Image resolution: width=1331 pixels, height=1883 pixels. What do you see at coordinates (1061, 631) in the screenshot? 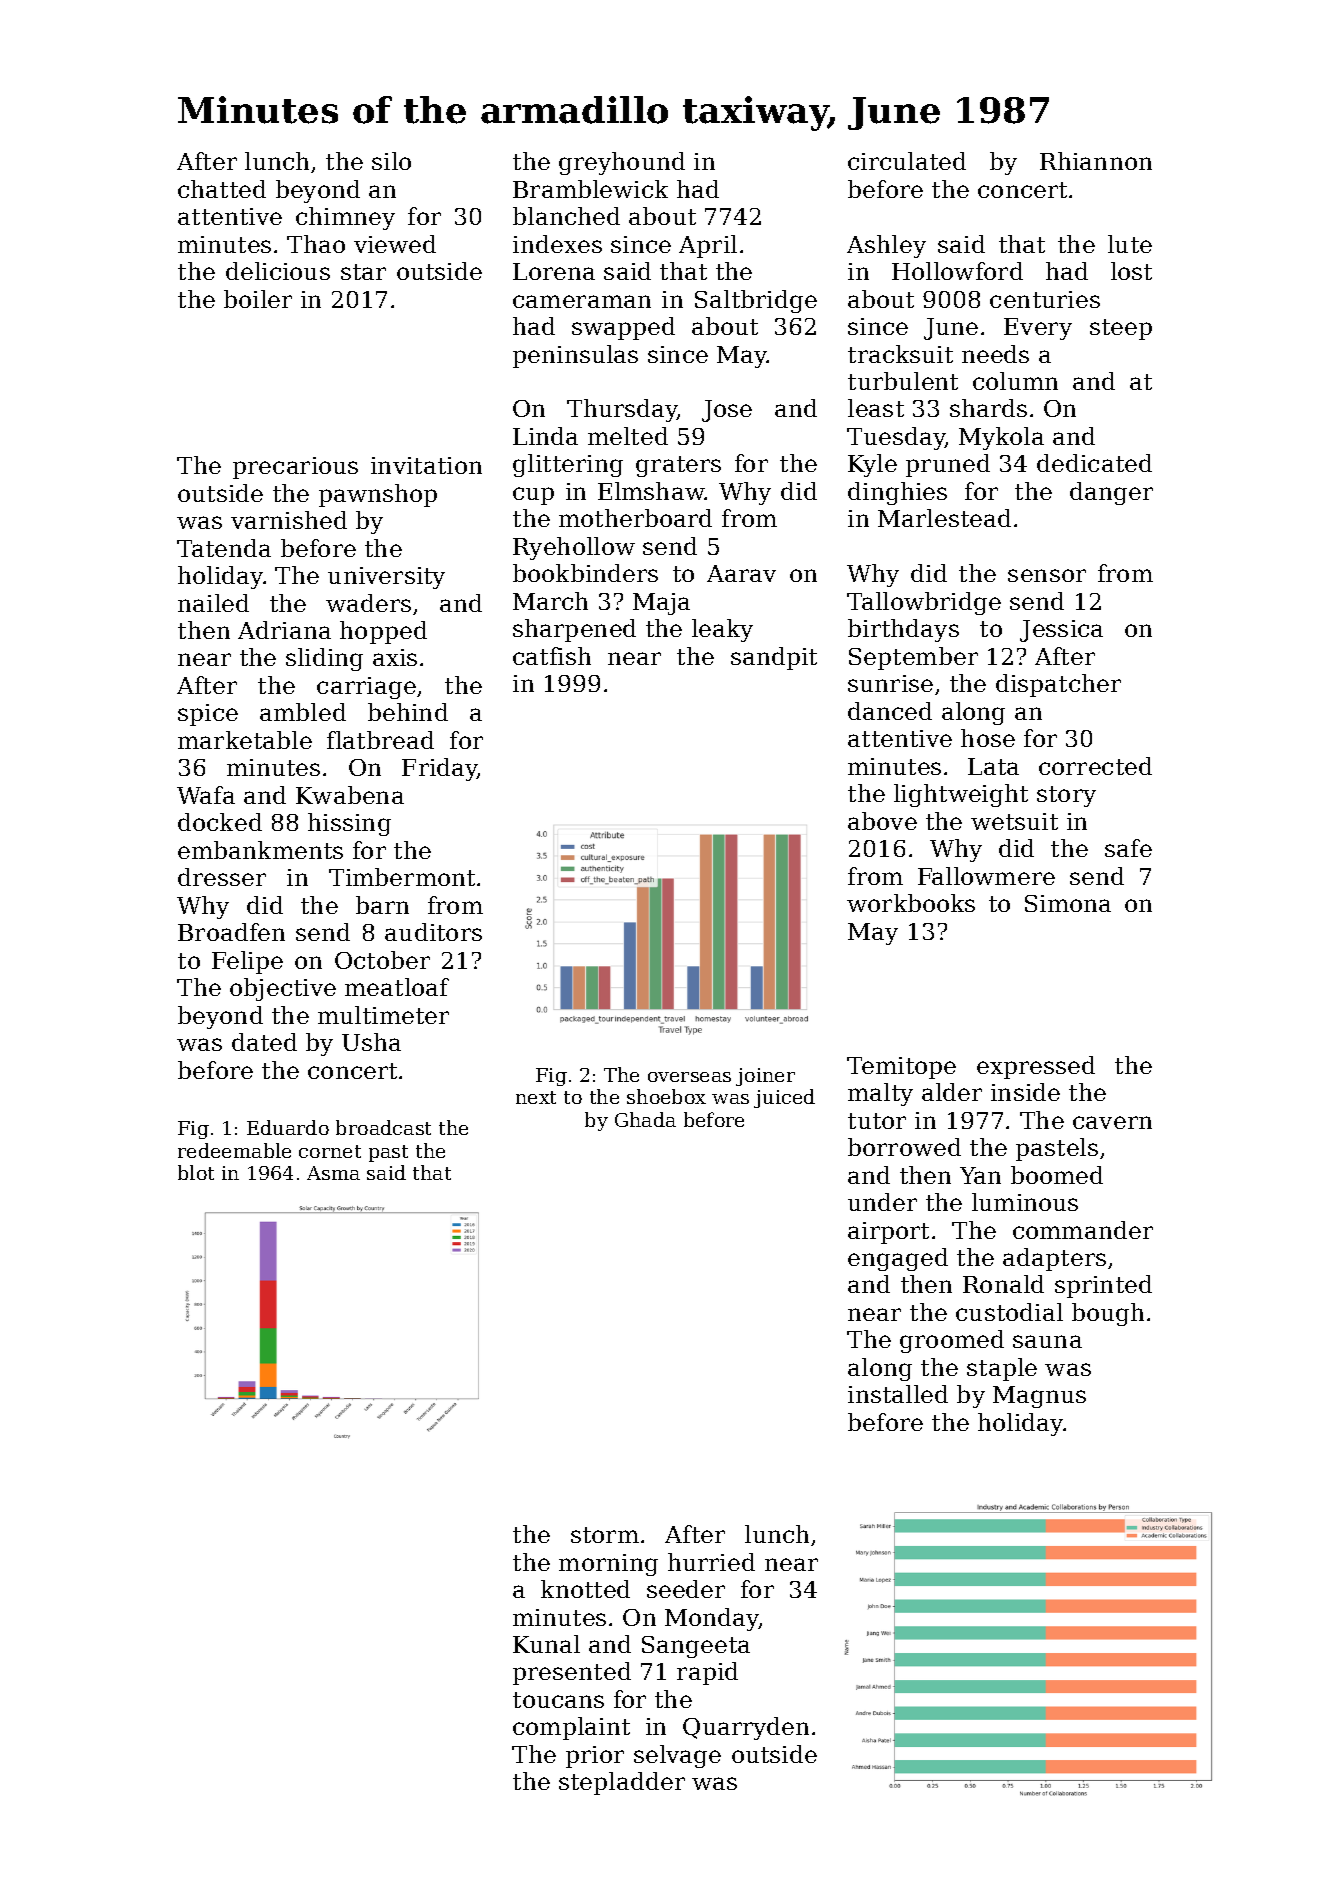
I see `Jessica` at bounding box center [1061, 631].
